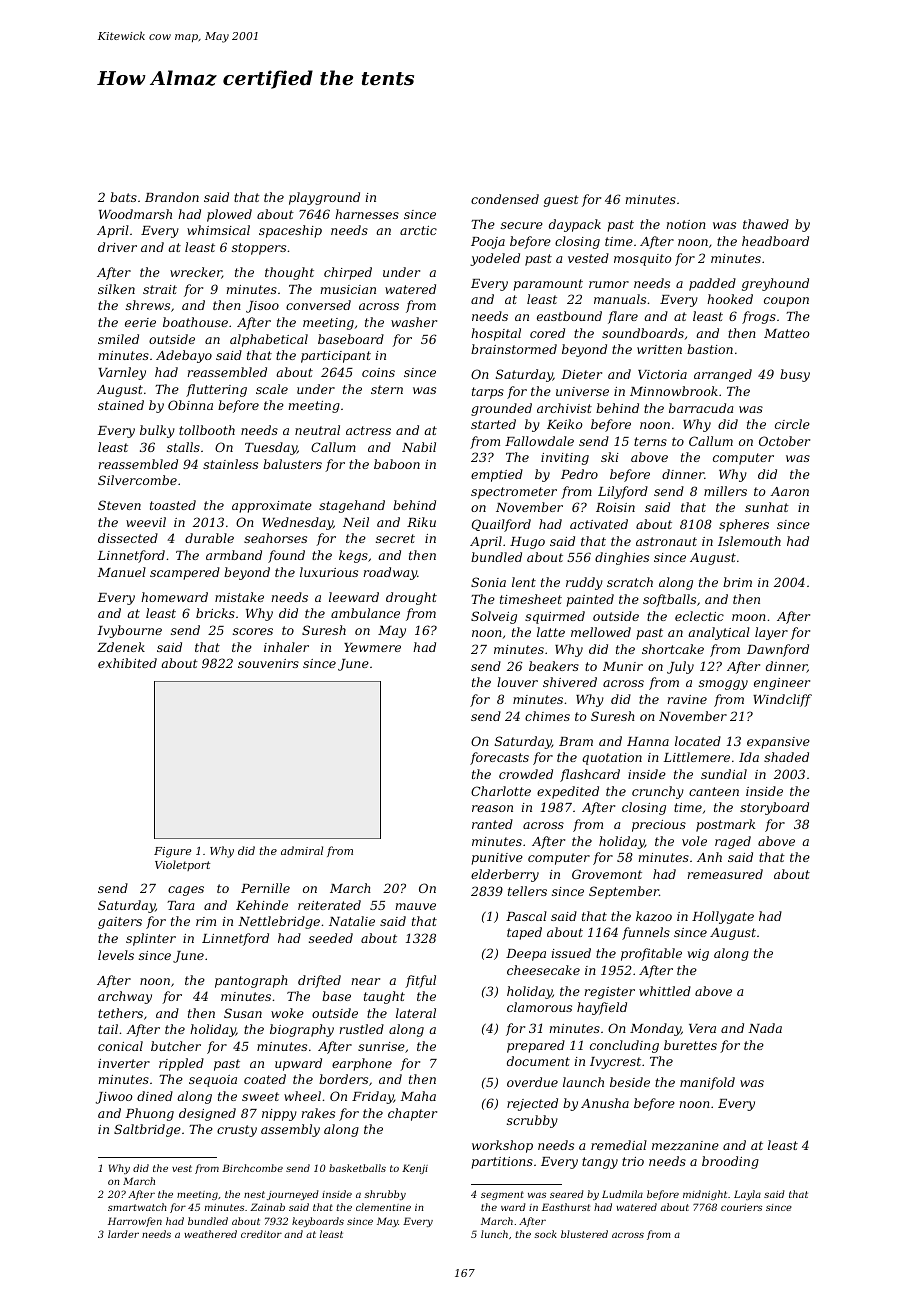  What do you see at coordinates (137, 1207) in the screenshot?
I see `smartwatch` at bounding box center [137, 1207].
